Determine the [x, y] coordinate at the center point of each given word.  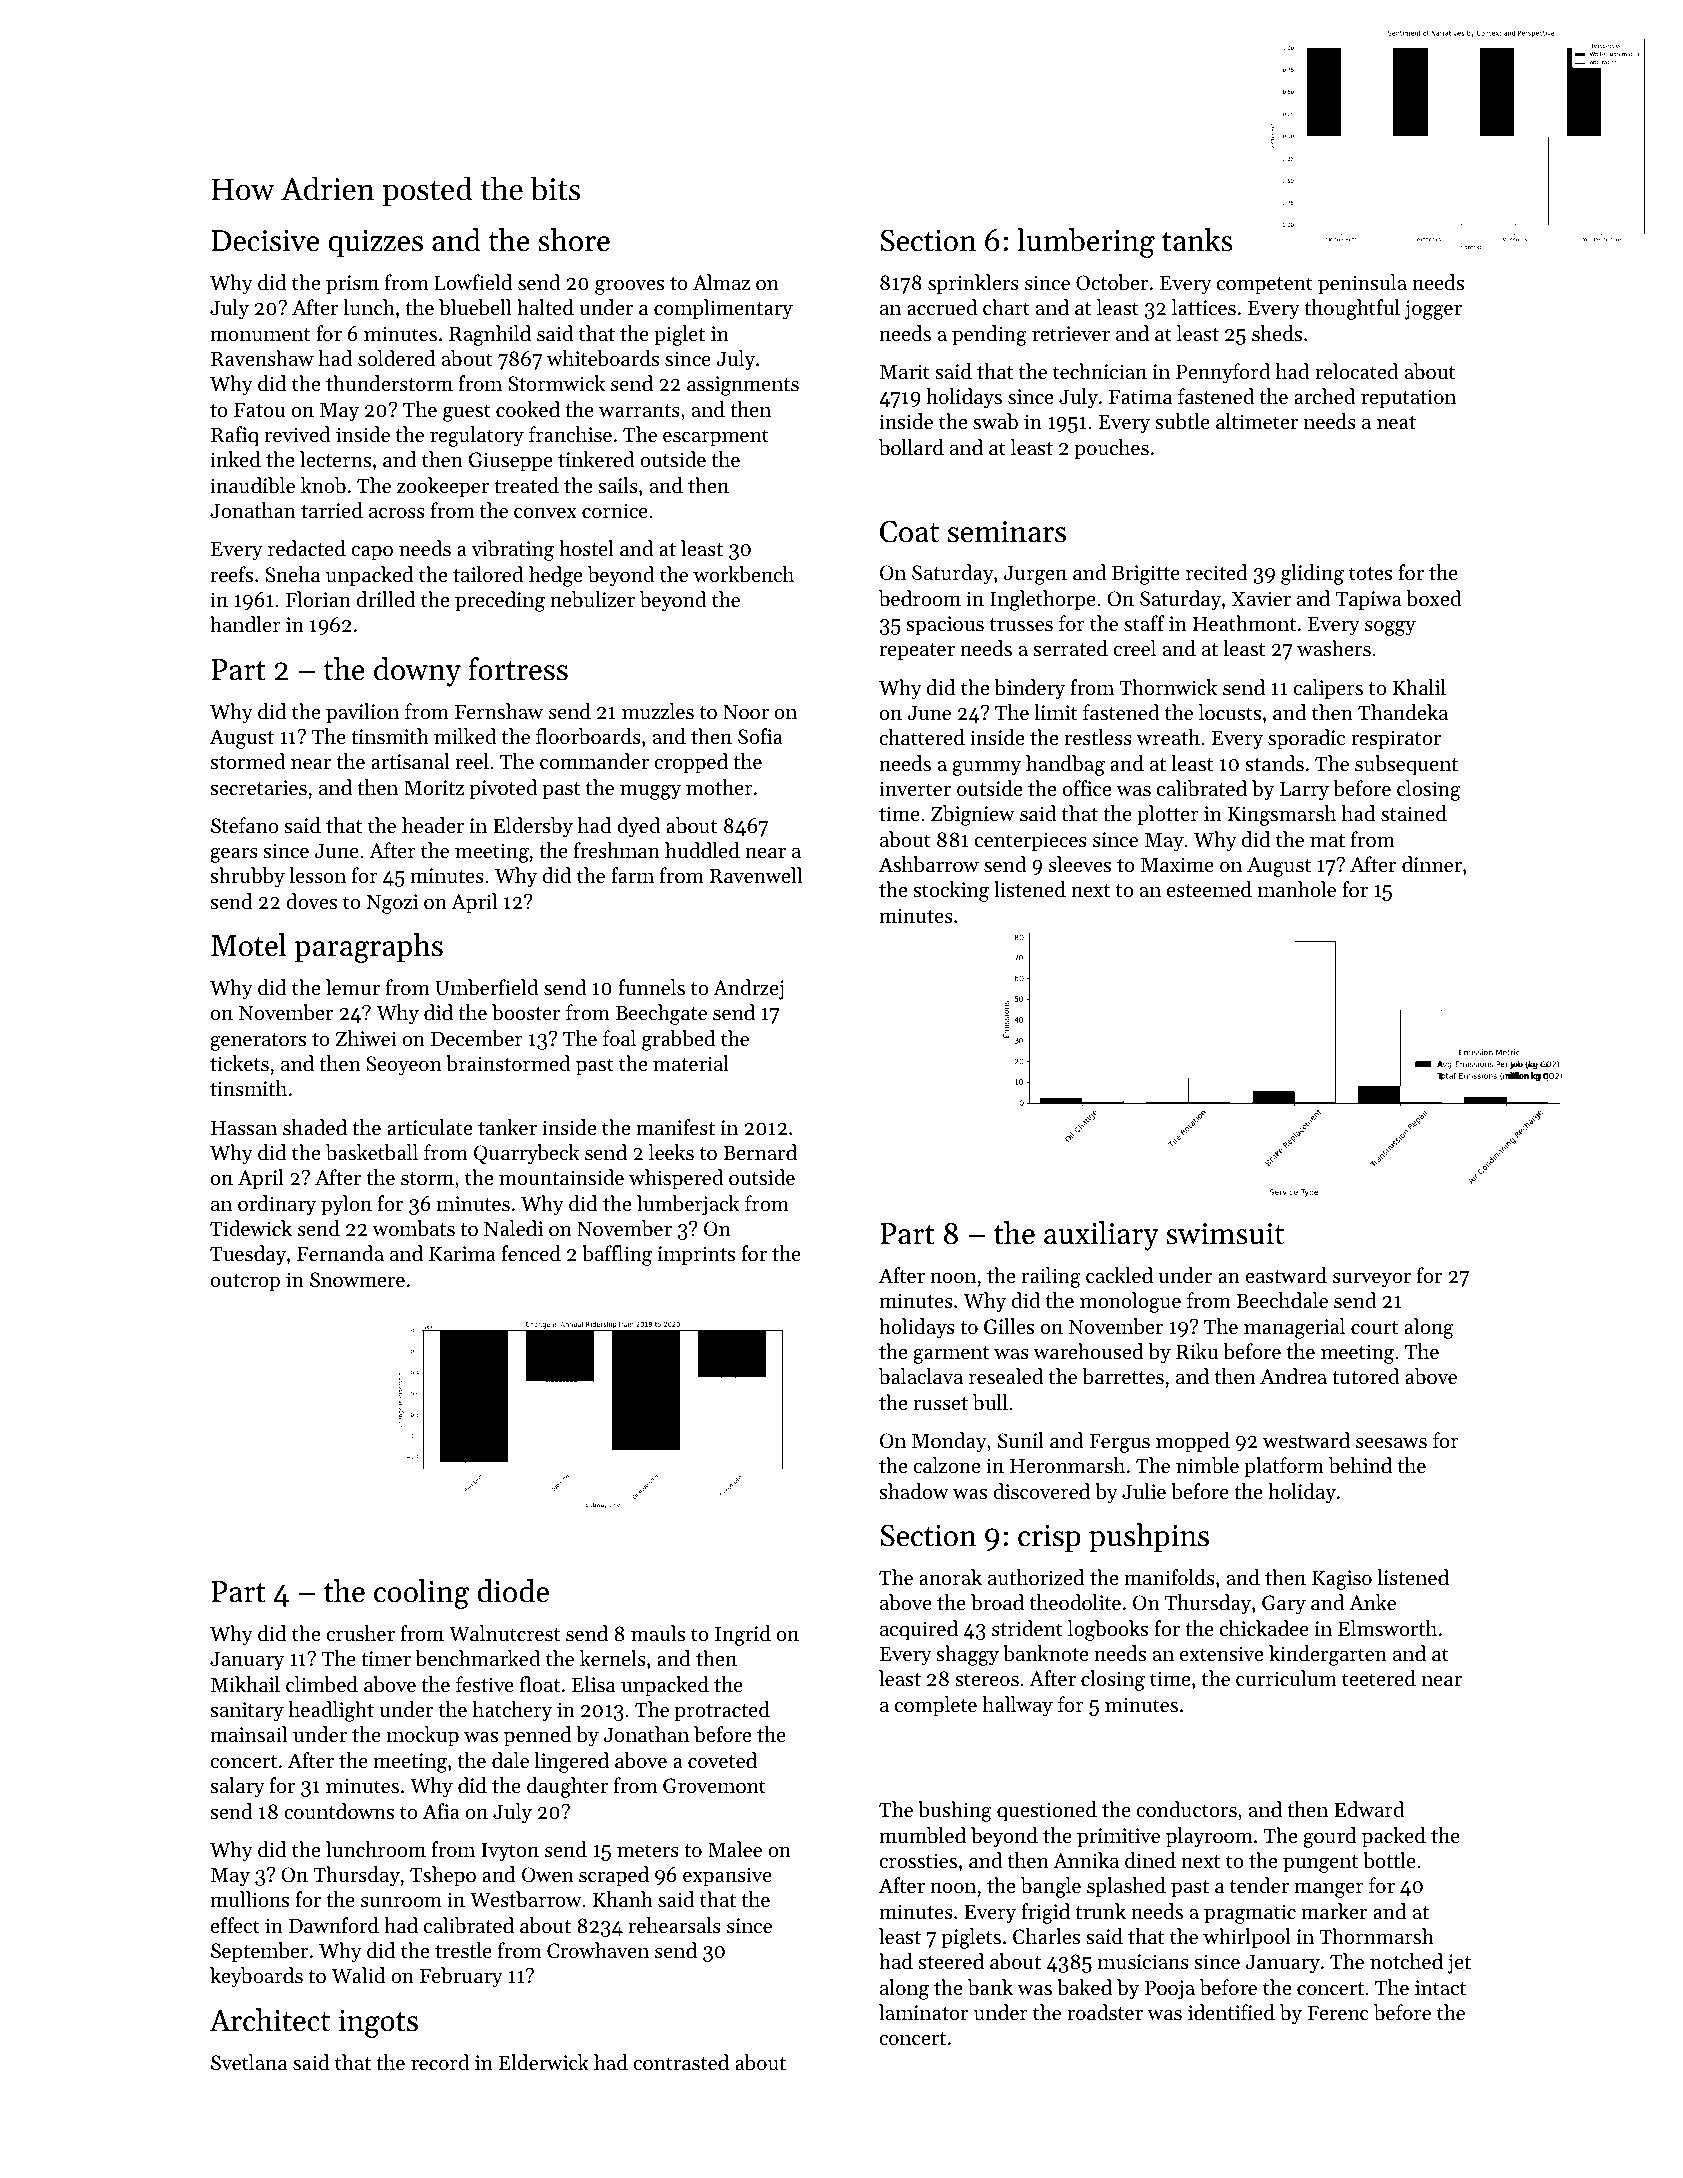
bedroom [920, 598]
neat [1396, 423]
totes [1370, 574]
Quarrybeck [527, 1154]
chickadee [1264, 1628]
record [440, 2062]
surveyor [1372, 1280]
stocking [951, 891]
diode [513, 1591]
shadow [914, 1491]
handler [245, 624]
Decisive [265, 241]
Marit [905, 371]
